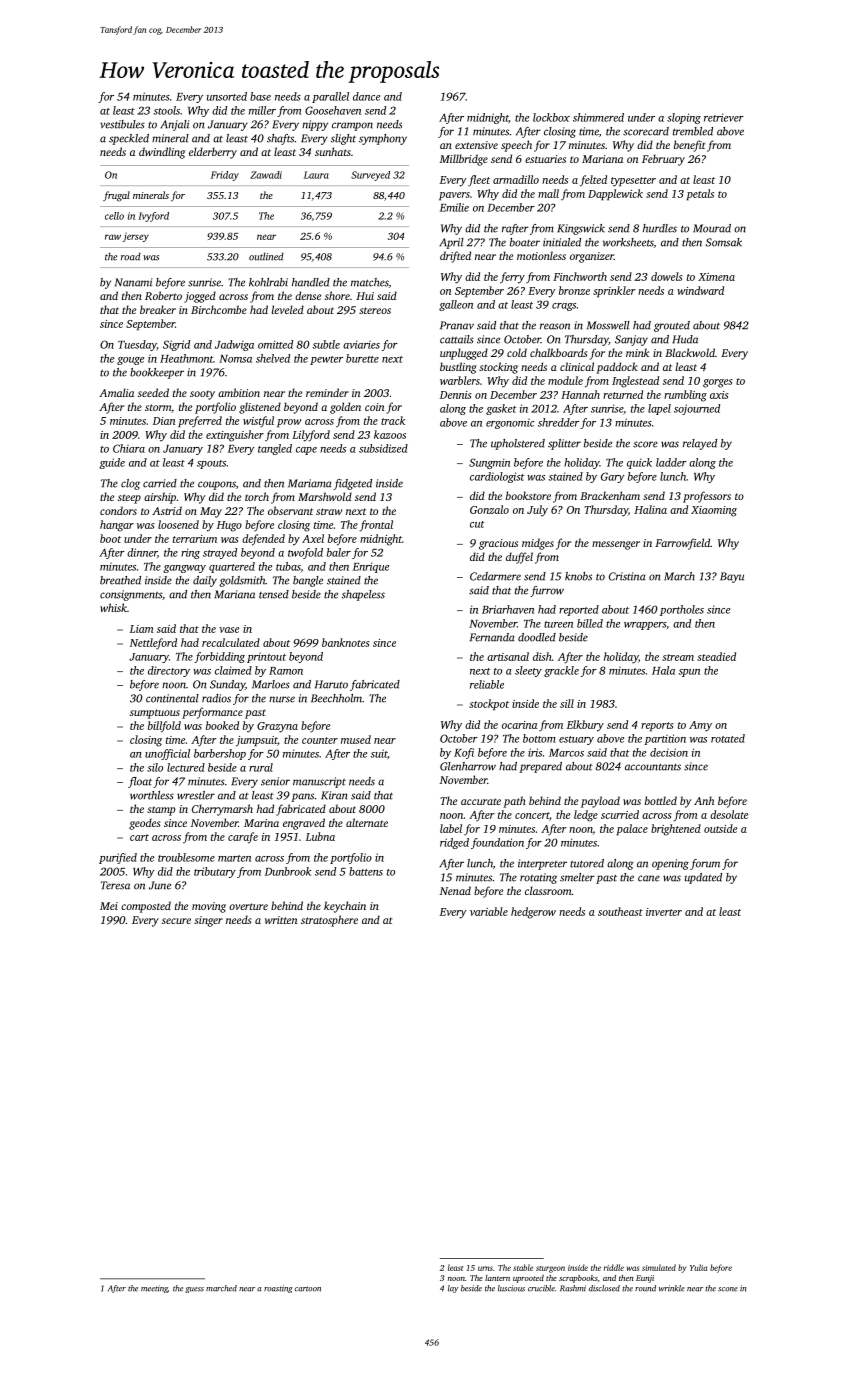 The height and width of the screenshot is (1400, 849). What do you see at coordinates (489, 911) in the screenshot?
I see `variable` at bounding box center [489, 911].
